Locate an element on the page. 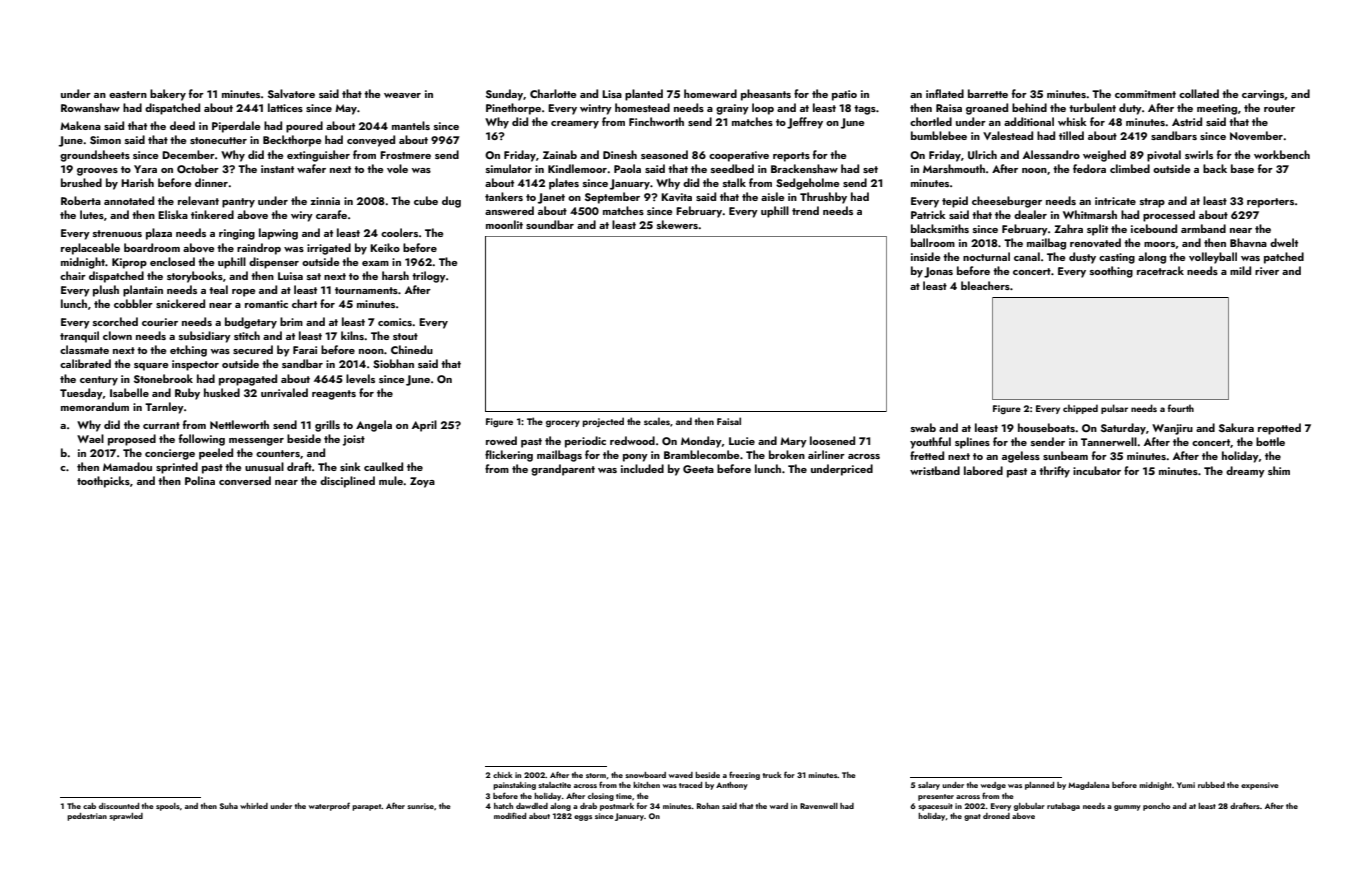 This page has height=887, width=1372. parapet is located at coordinates (367, 807).
